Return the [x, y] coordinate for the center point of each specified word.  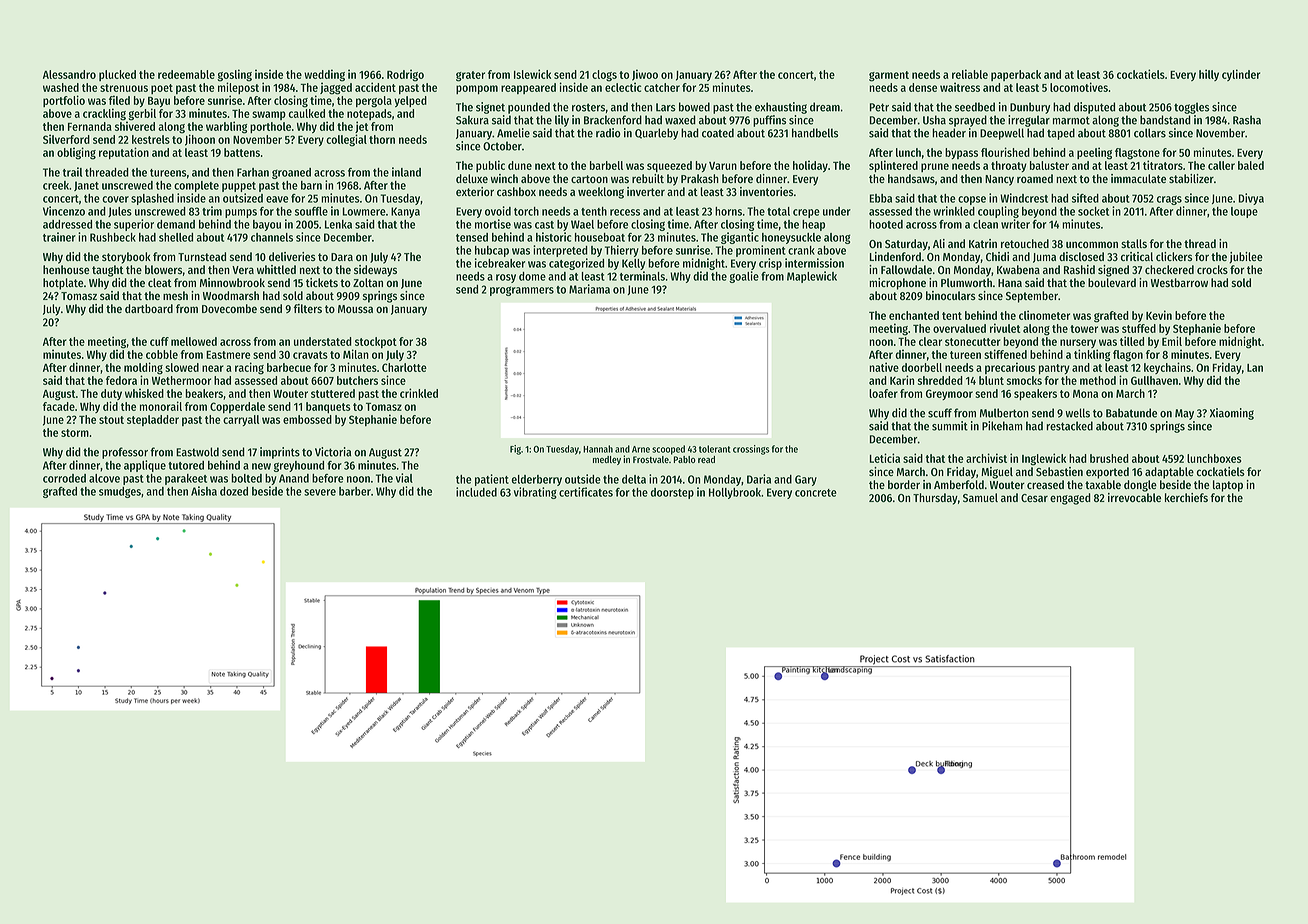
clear [930, 341]
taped [1061, 134]
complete [196, 186]
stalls [1134, 243]
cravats [310, 355]
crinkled [419, 393]
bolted [246, 478]
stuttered [333, 393]
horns [728, 211]
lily [562, 121]
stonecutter [973, 342]
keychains [1167, 368]
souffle [311, 211]
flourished [1005, 152]
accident [375, 87]
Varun [723, 166]
